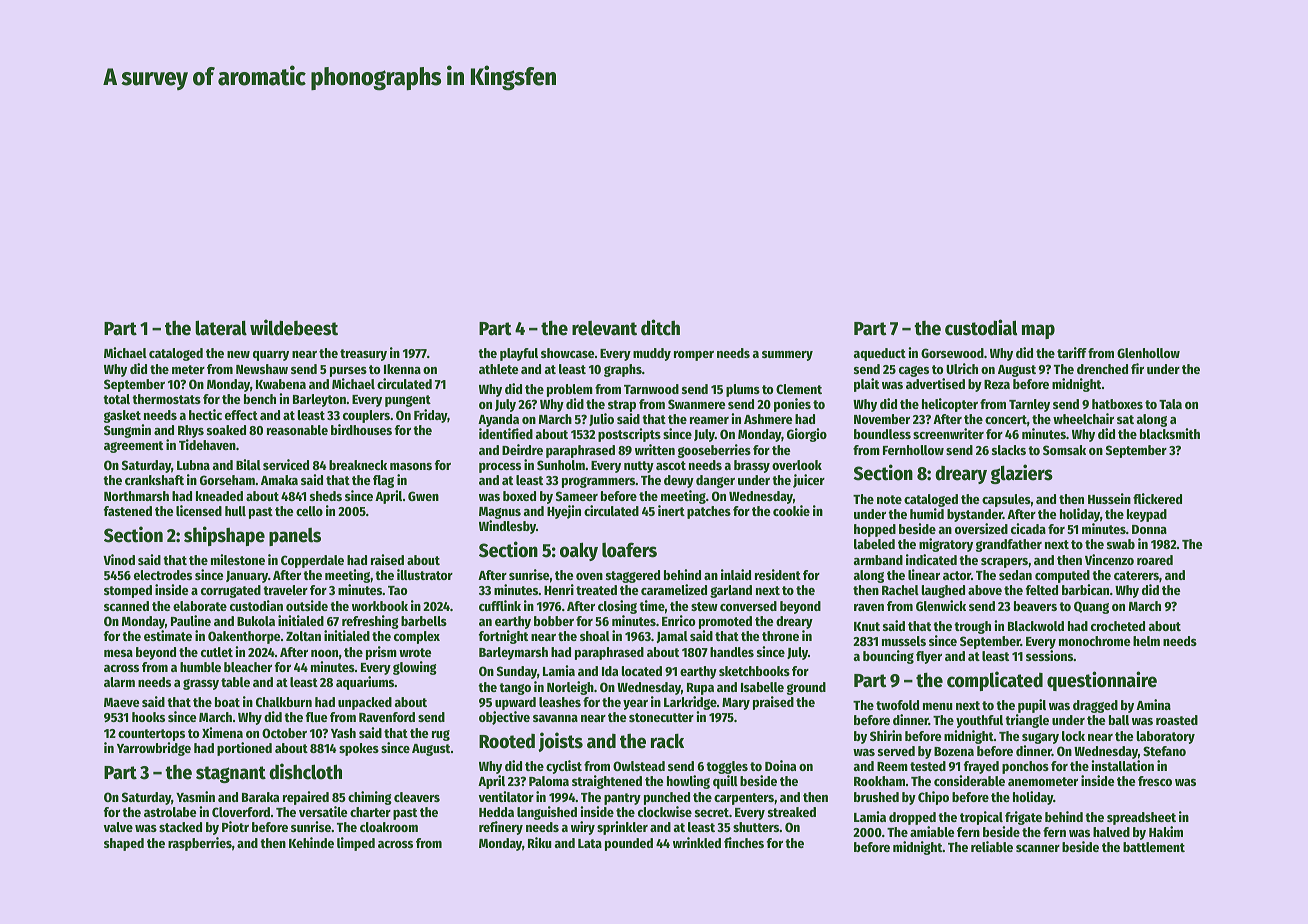  Describe the element at coordinates (222, 732) in the image. I see `Ximena` at that location.
